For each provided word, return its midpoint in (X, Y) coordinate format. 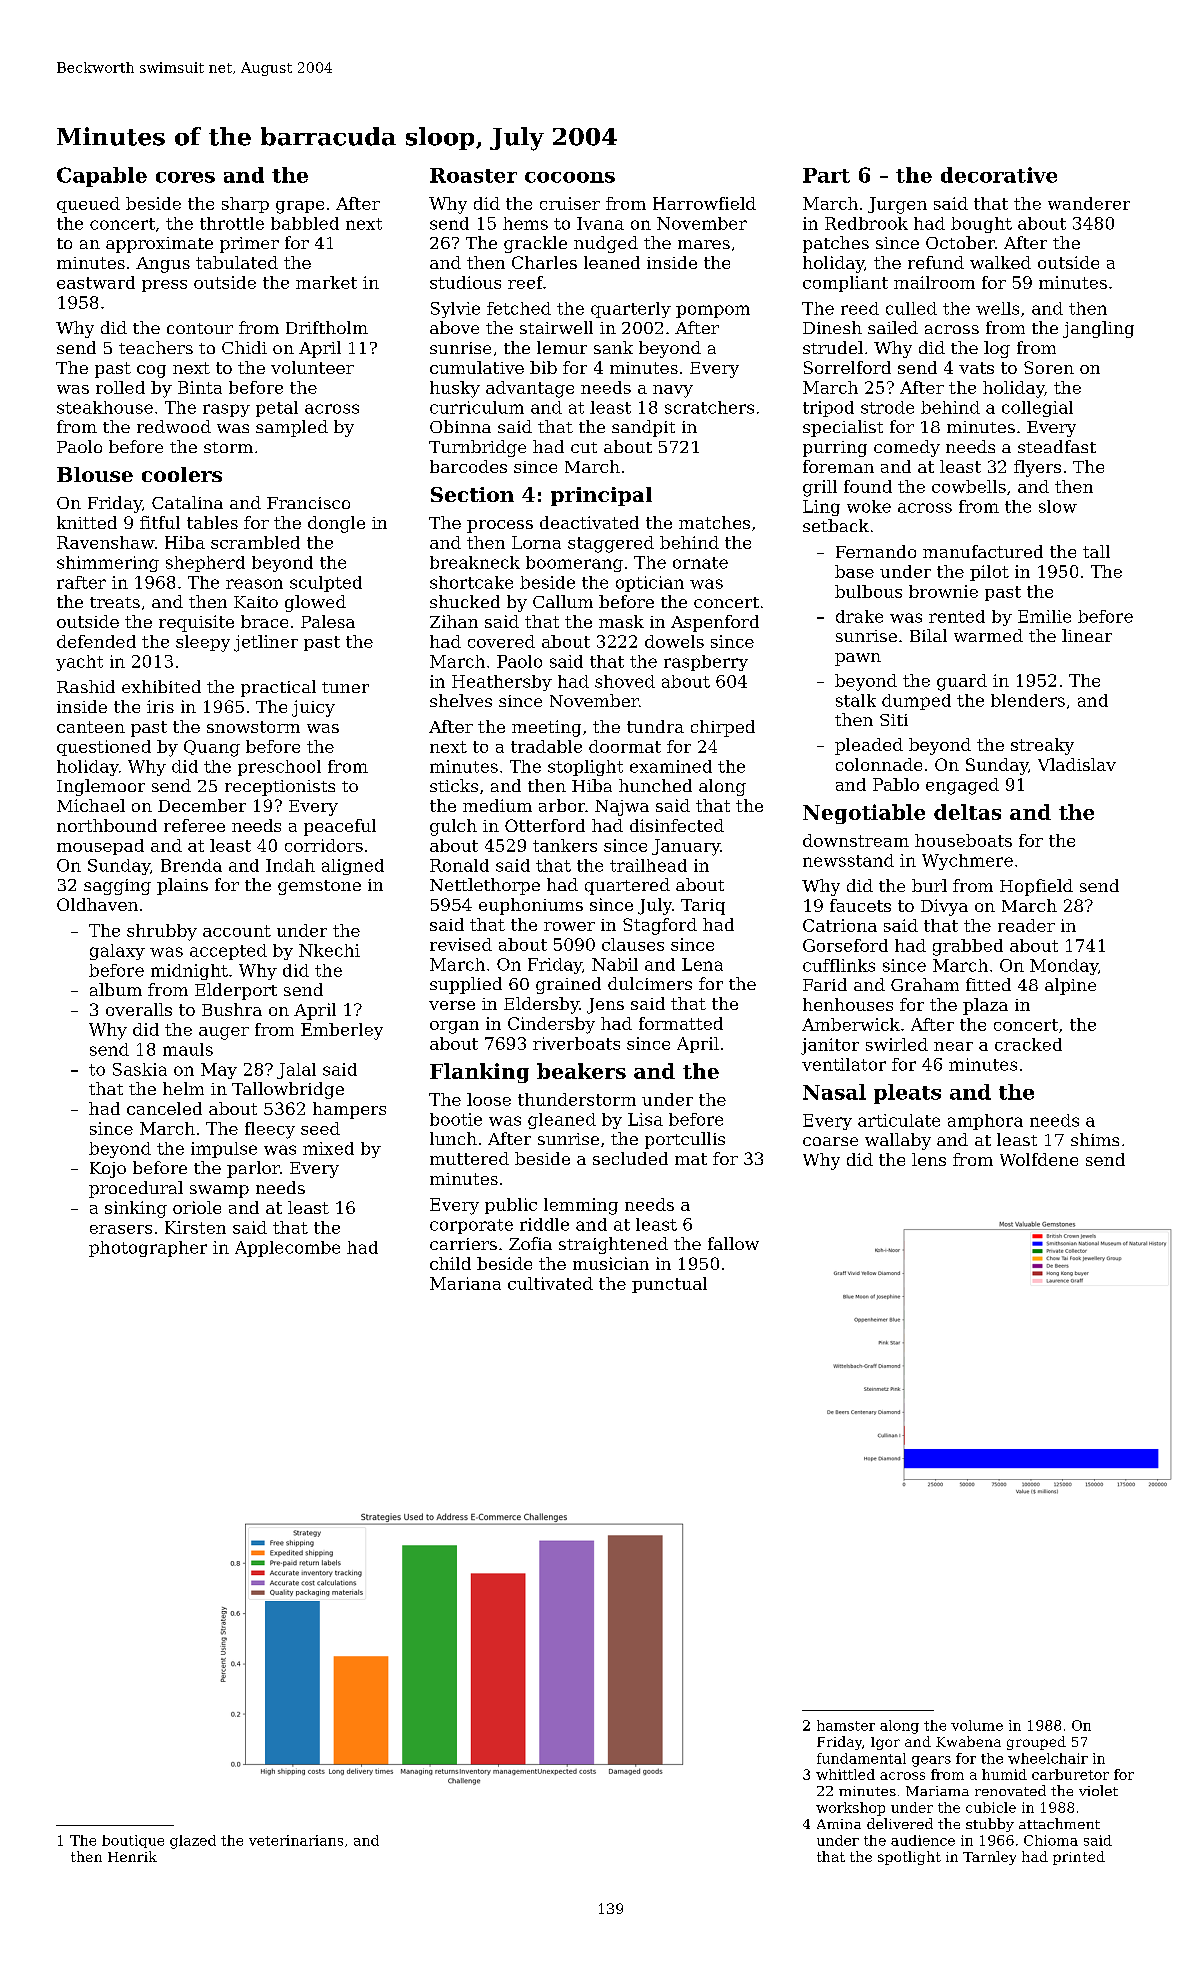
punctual (669, 1285)
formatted (681, 1023)
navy (673, 391)
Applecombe (287, 1249)
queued (88, 205)
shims (1095, 1139)
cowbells (969, 486)
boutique (133, 1841)
